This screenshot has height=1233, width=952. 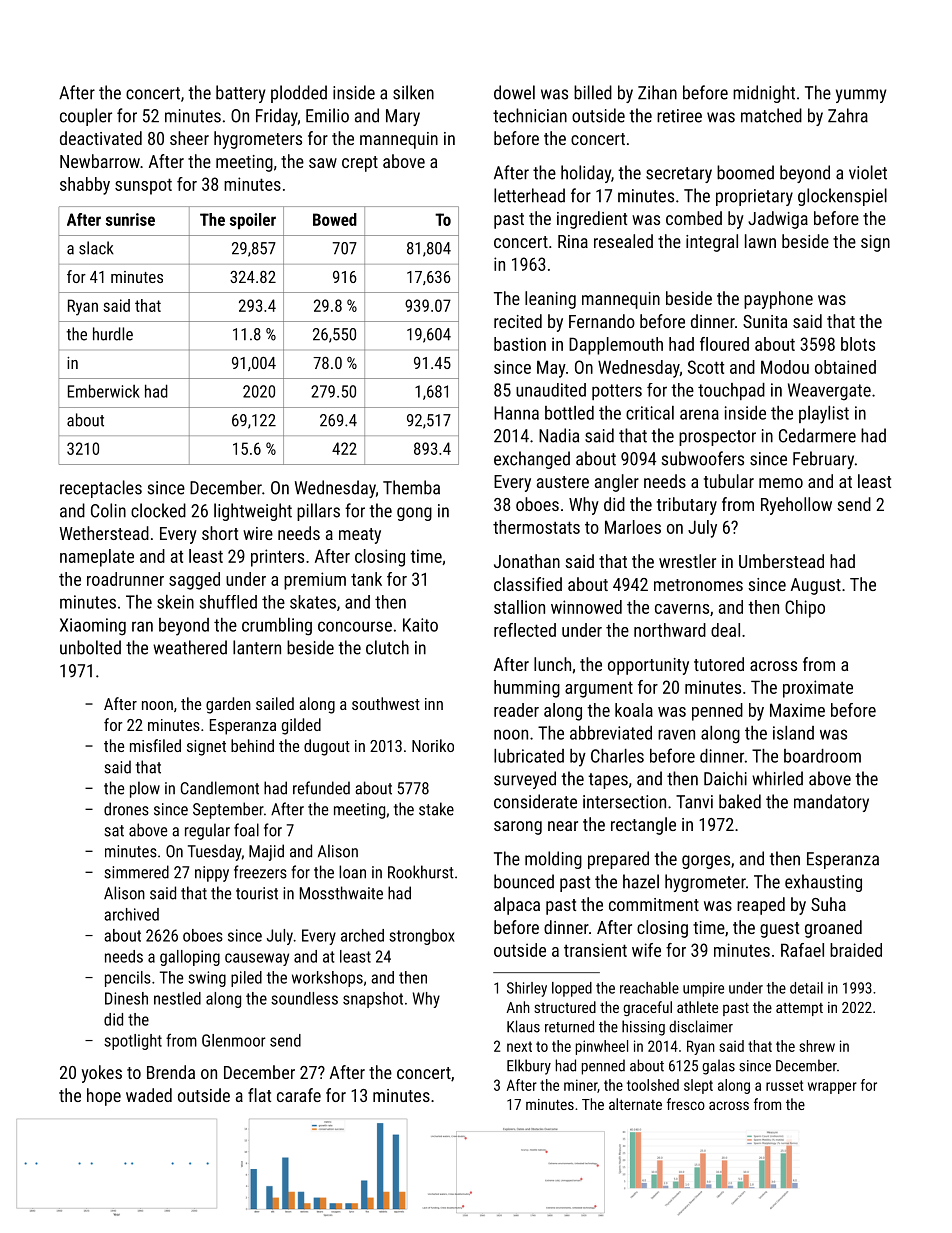 I want to click on yummy, so click(x=861, y=96).
